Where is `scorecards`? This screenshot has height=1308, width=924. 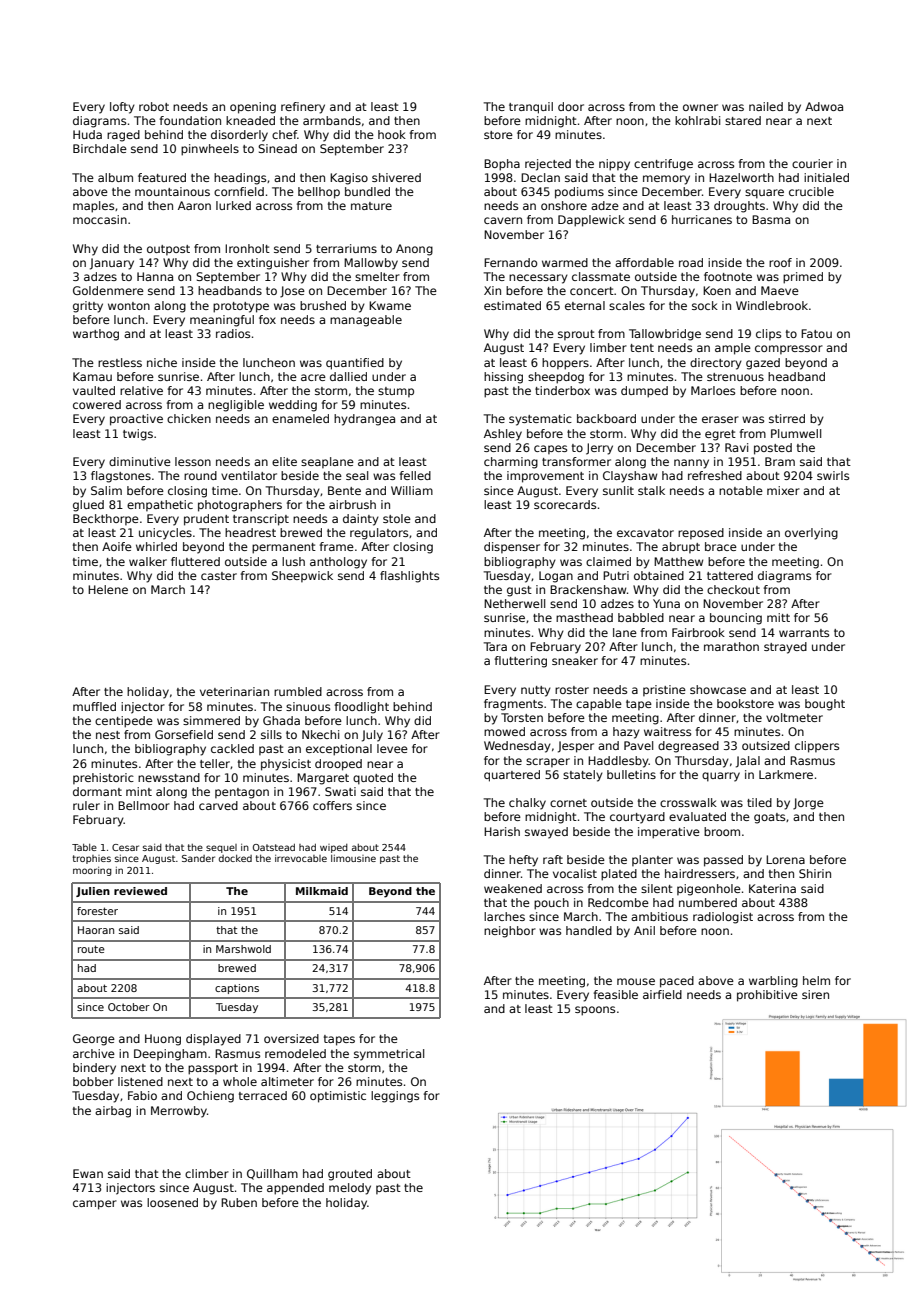 scorecards is located at coordinates (565, 504).
